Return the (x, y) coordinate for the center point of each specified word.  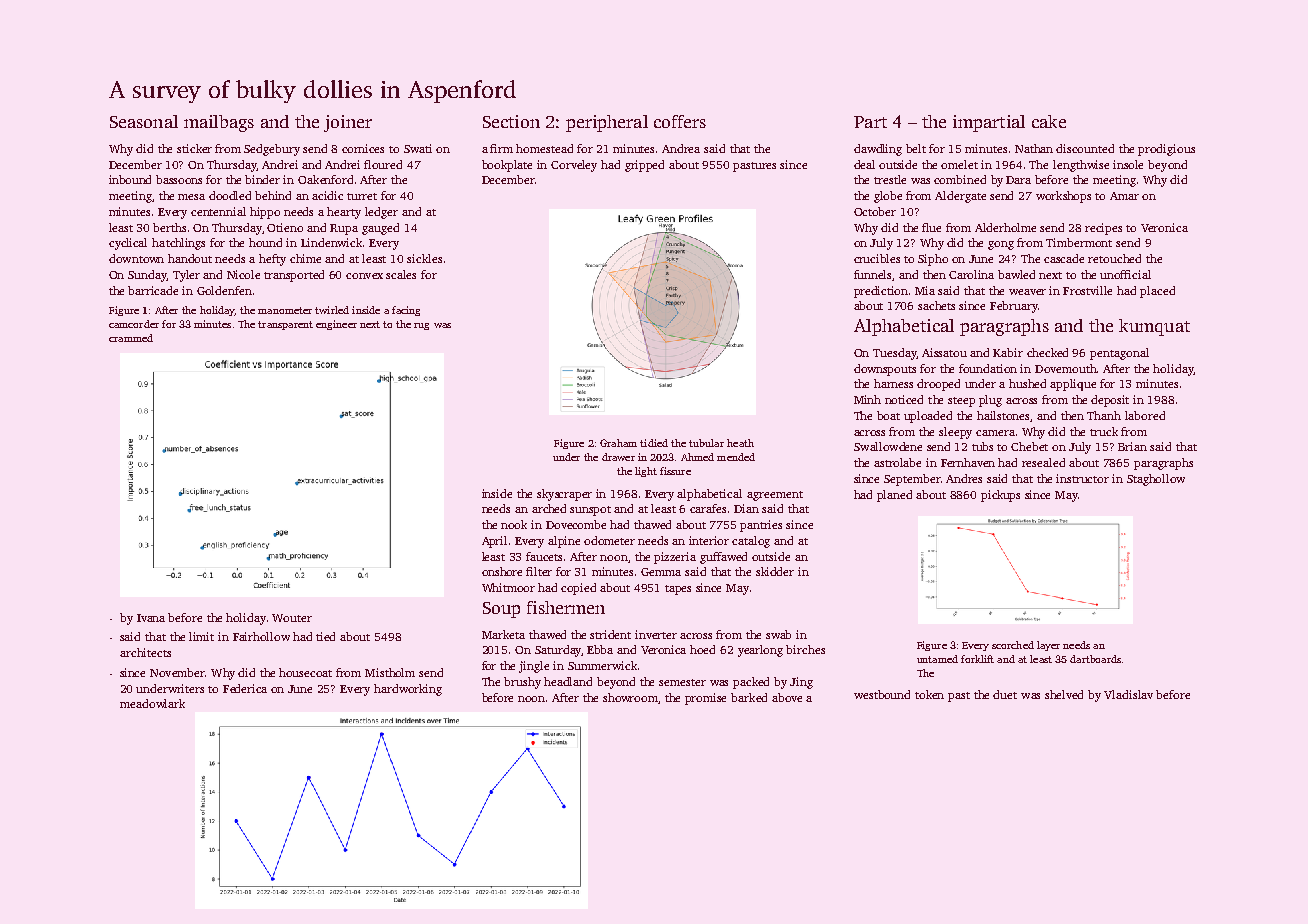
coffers (680, 121)
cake (1049, 121)
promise (705, 699)
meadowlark (152, 703)
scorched (1013, 645)
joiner (348, 123)
